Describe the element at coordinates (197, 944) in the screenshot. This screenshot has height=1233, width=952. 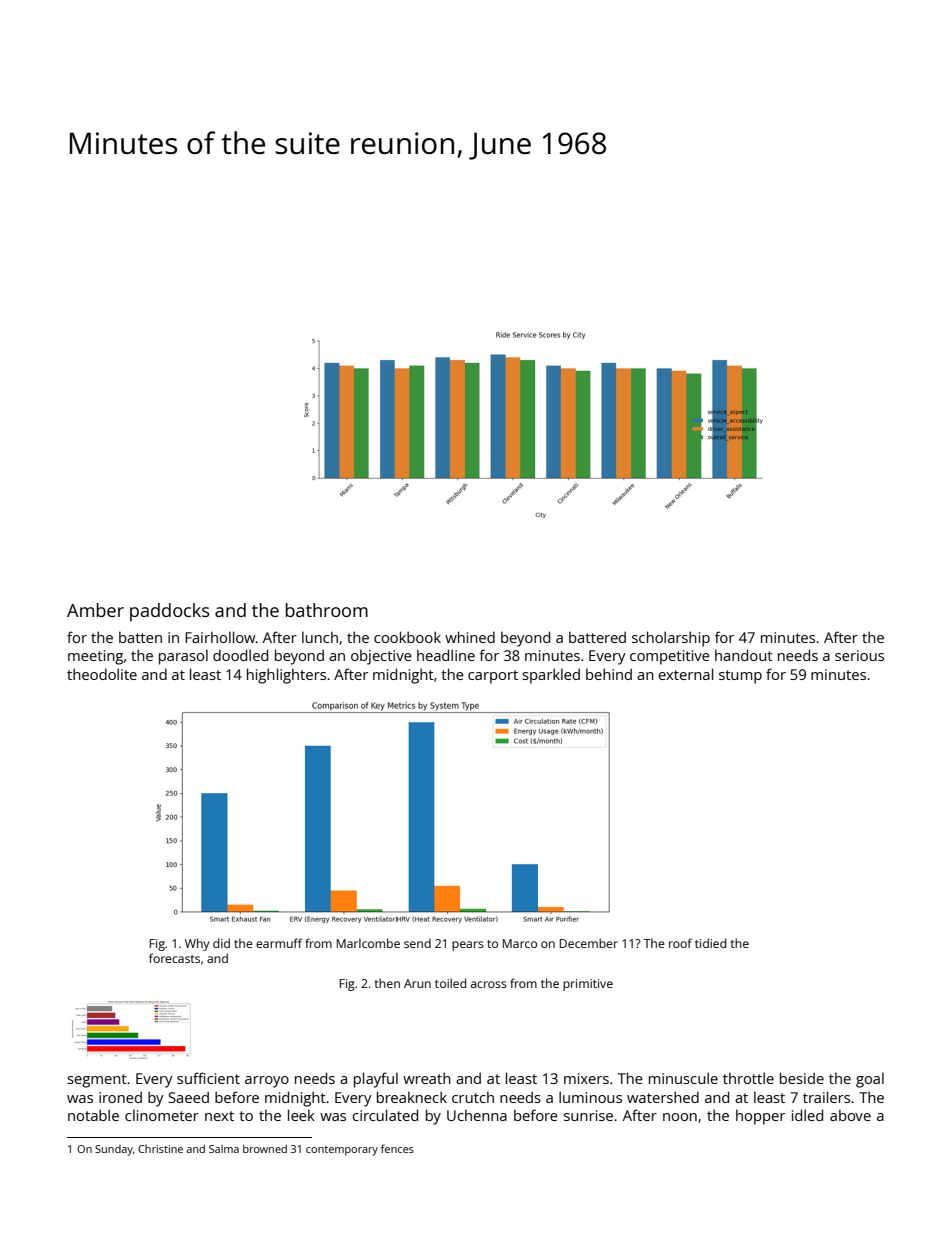
I see `Why` at that location.
